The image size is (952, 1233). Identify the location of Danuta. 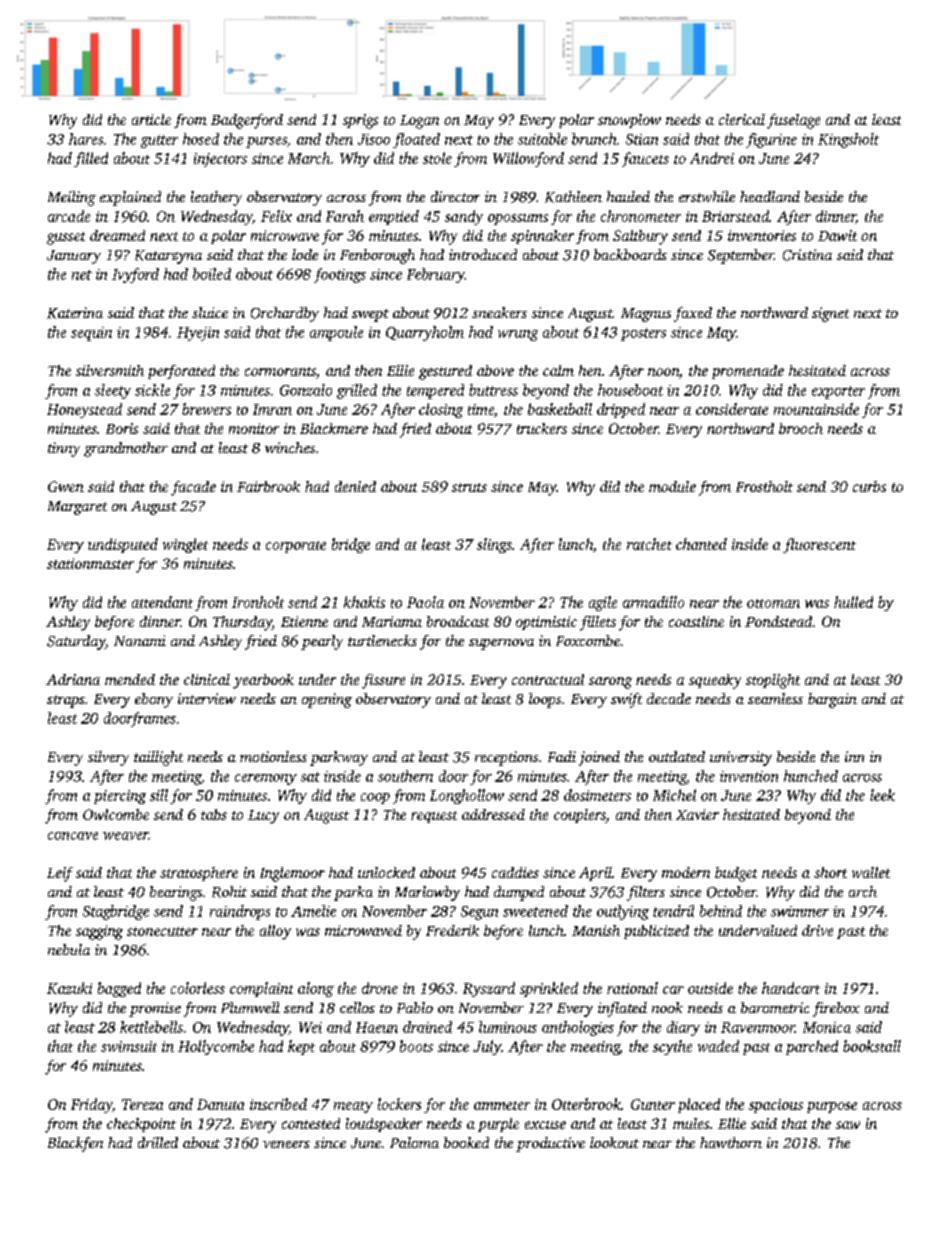
(220, 1104).
